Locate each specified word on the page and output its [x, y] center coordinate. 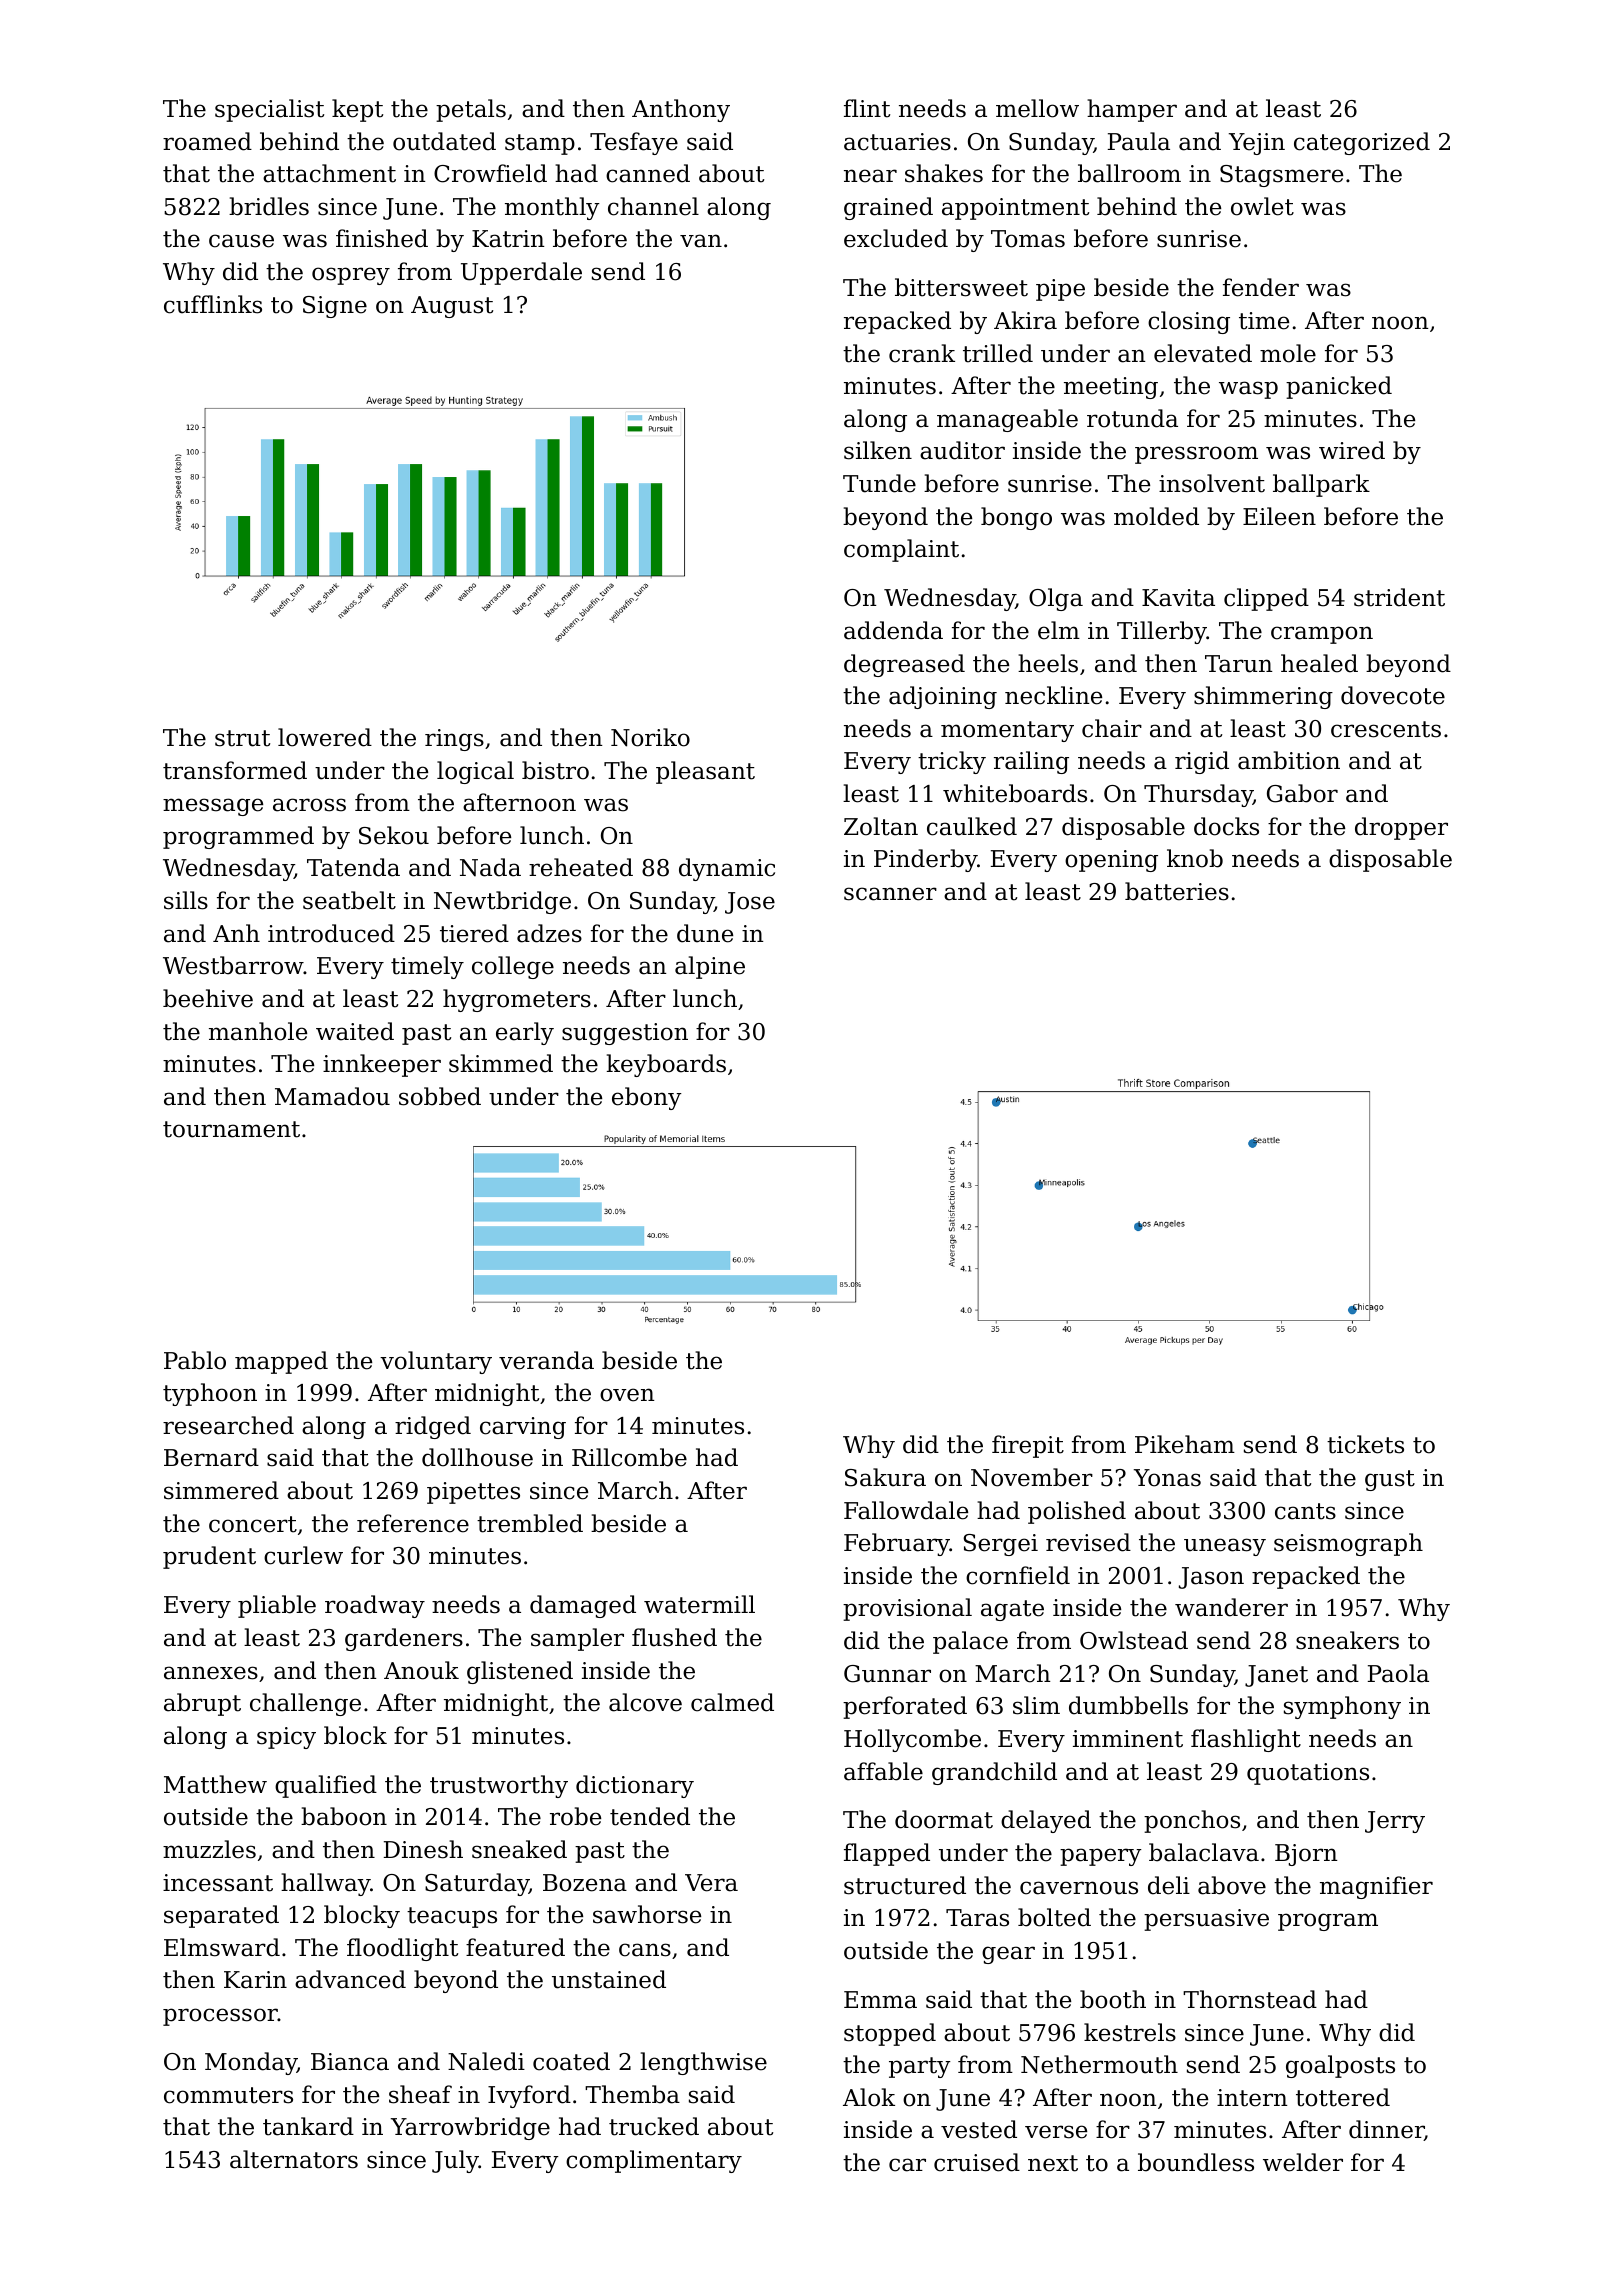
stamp [540, 144]
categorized [1362, 143]
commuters [228, 2095]
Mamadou [332, 1096]
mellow [1037, 108]
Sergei [1000, 1545]
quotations [1308, 1774]
